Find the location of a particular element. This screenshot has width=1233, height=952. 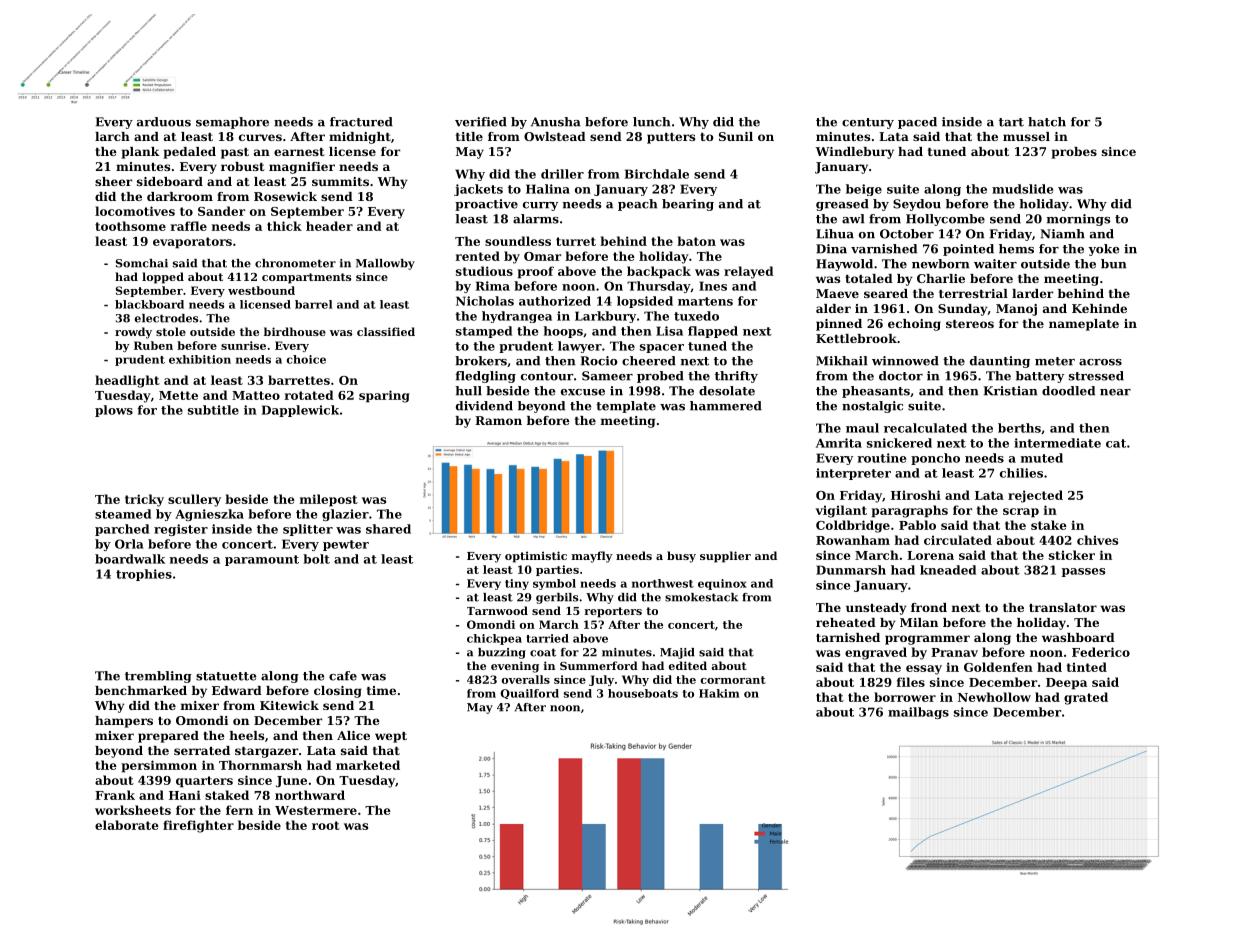

compartments is located at coordinates (306, 278).
